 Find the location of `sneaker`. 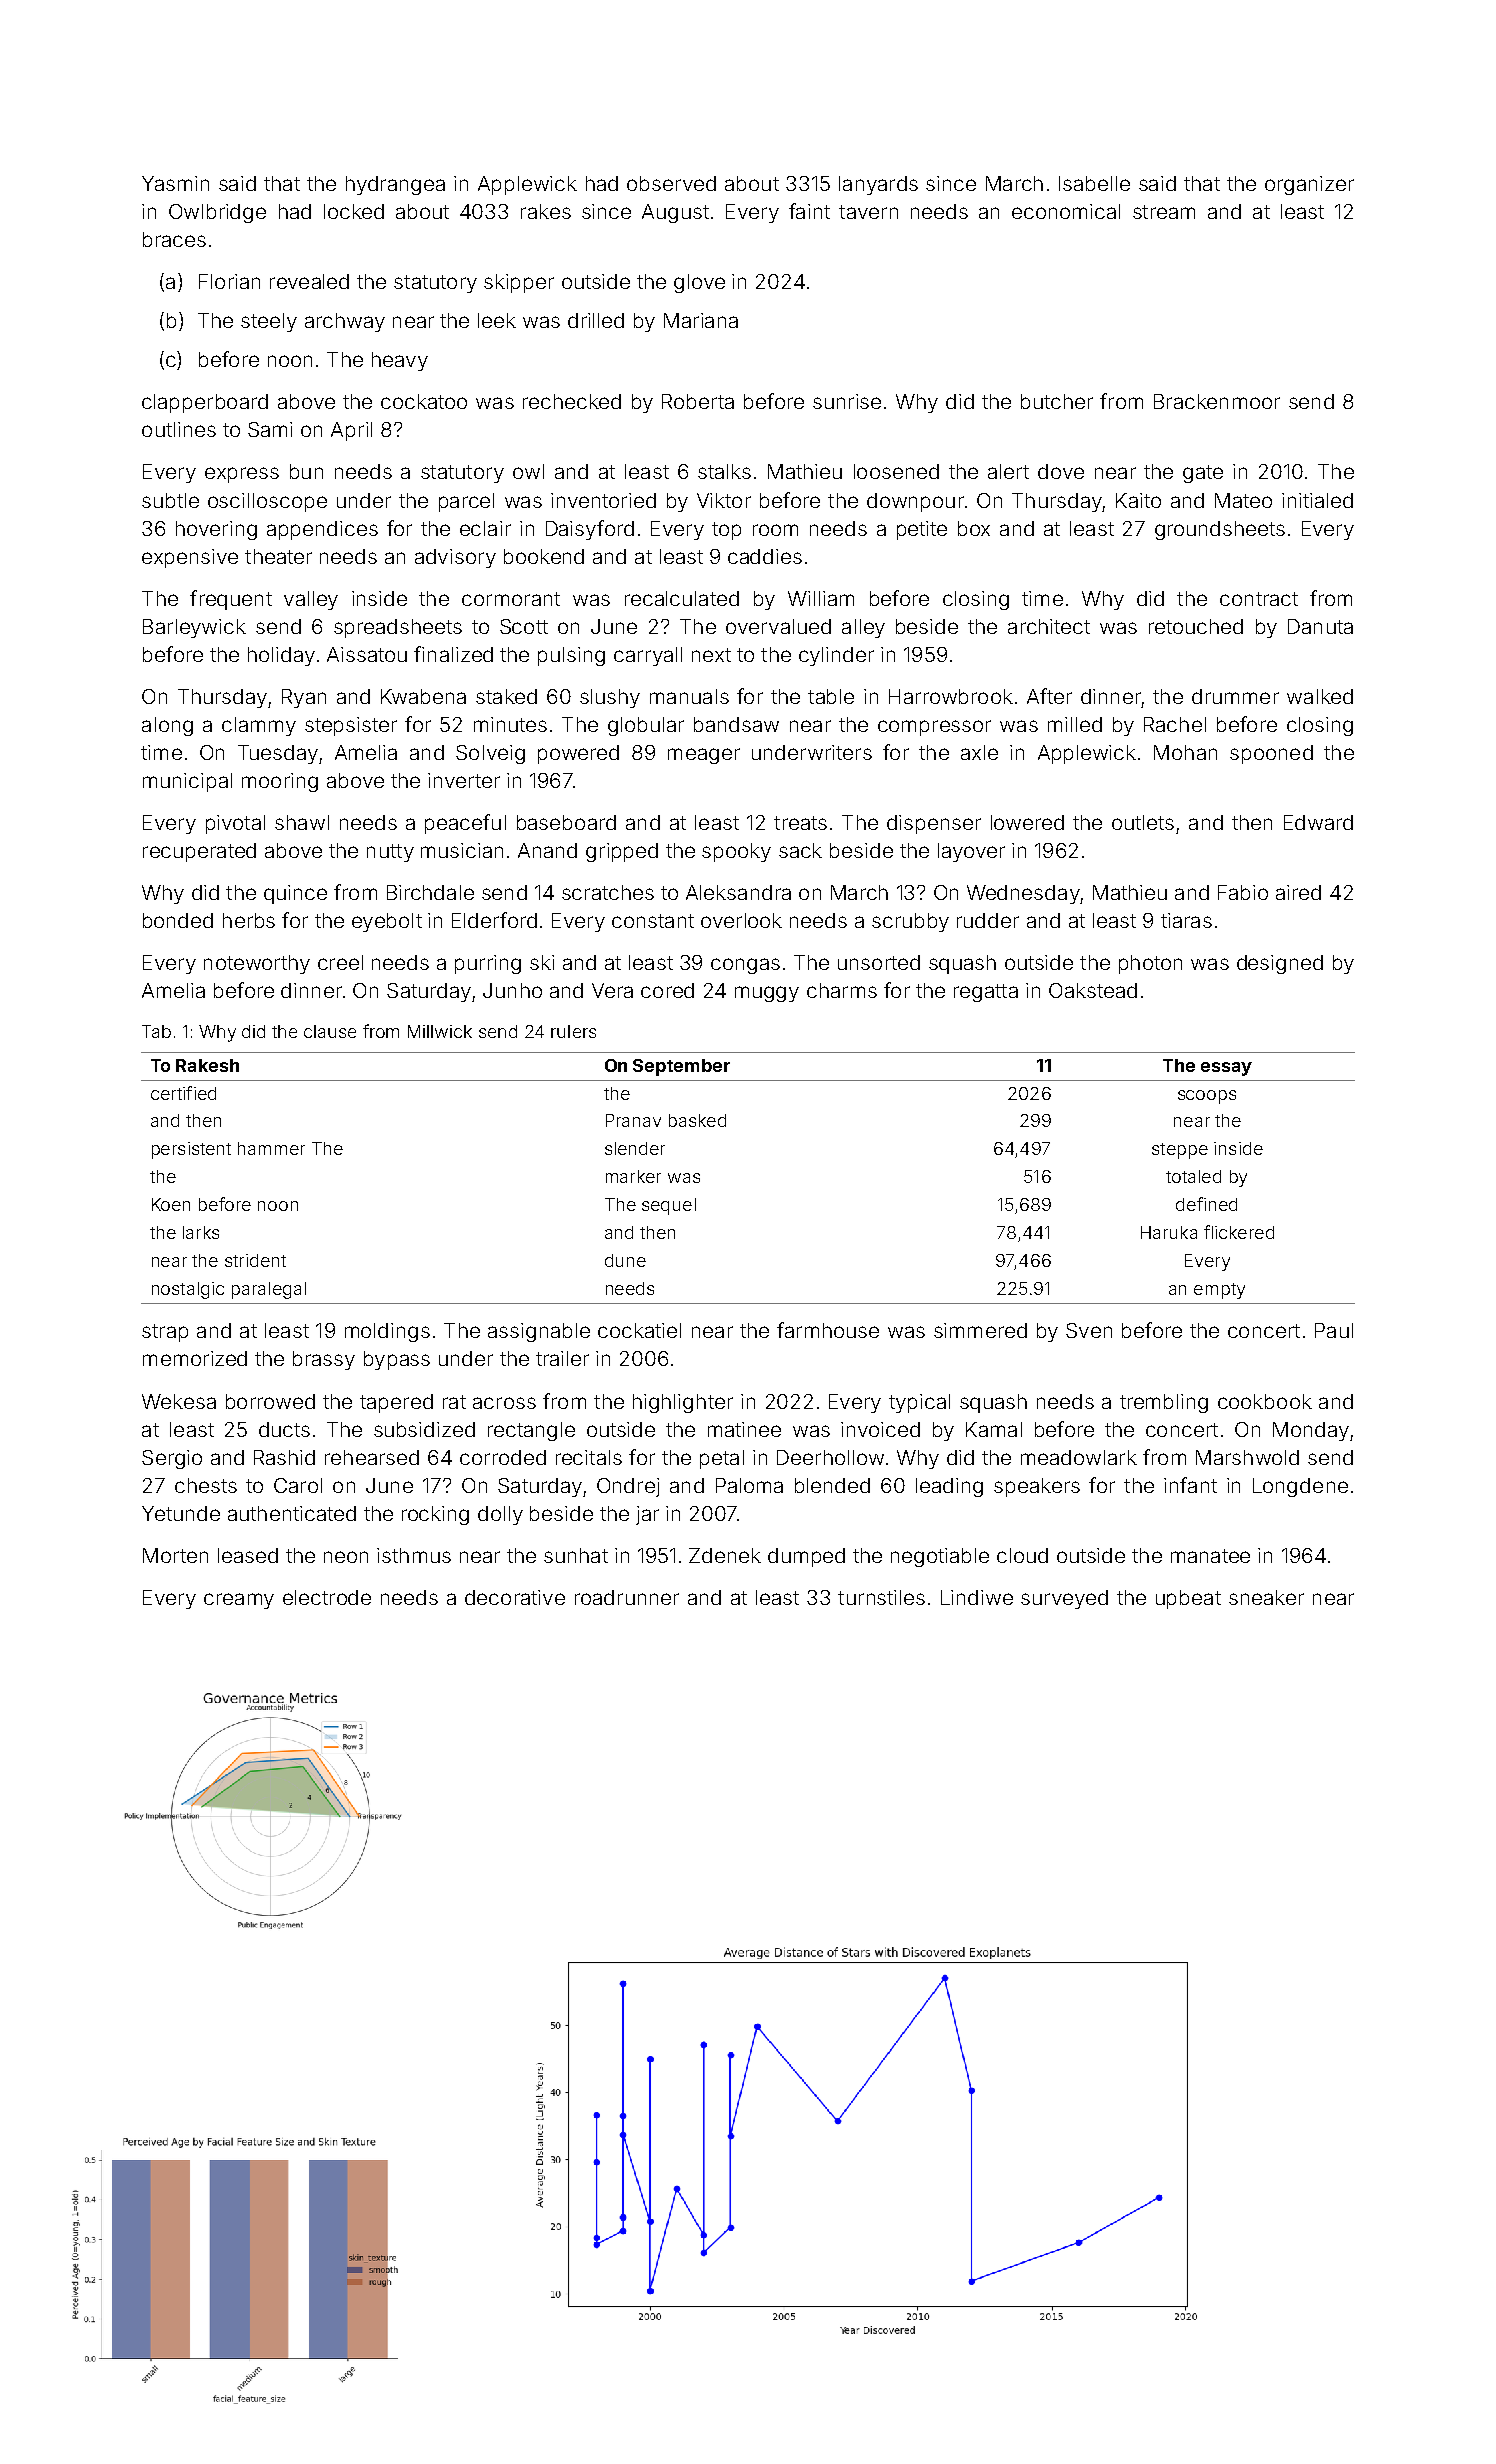

sneaker is located at coordinates (1266, 1597).
